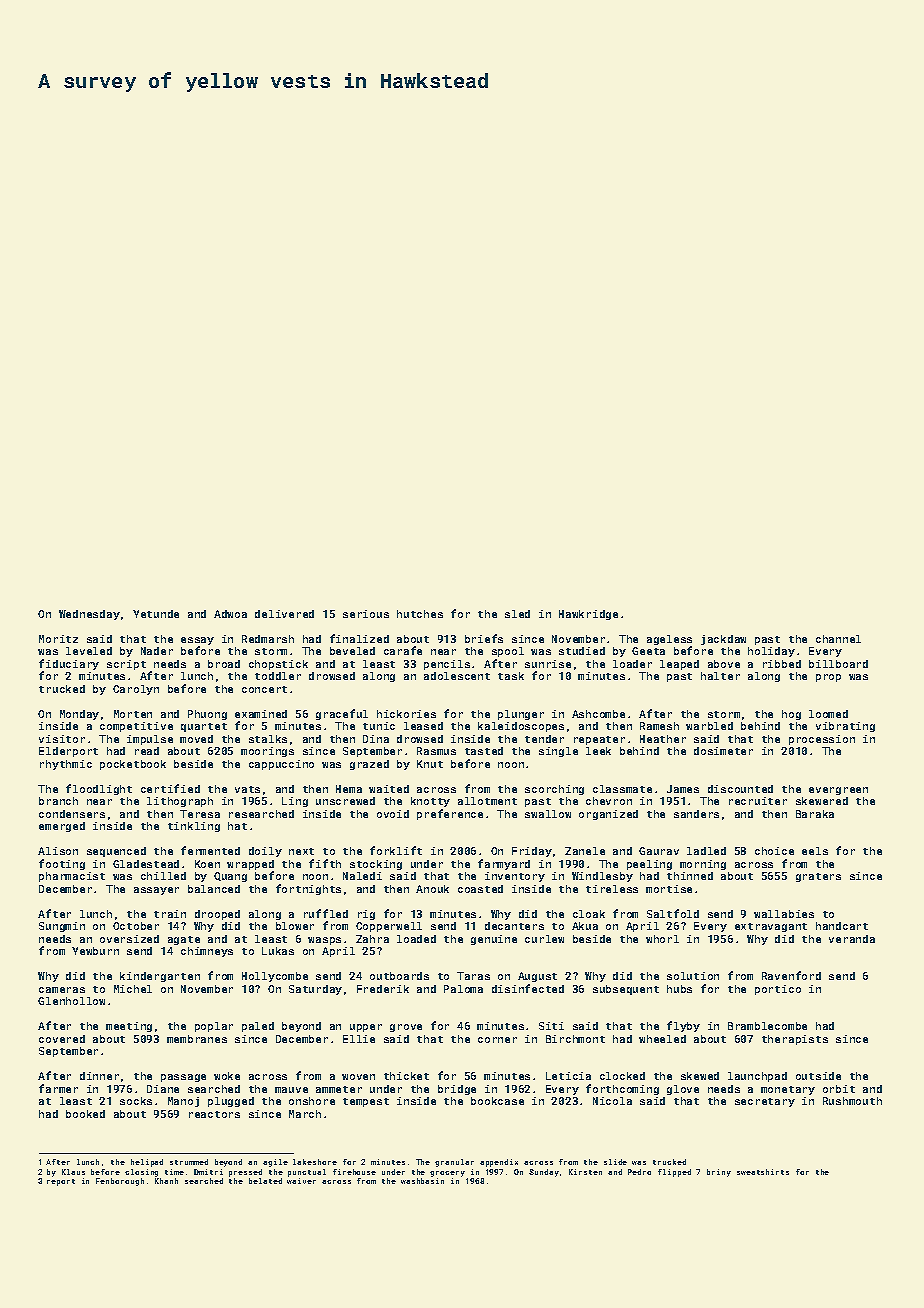  I want to click on agile, so click(275, 1163).
